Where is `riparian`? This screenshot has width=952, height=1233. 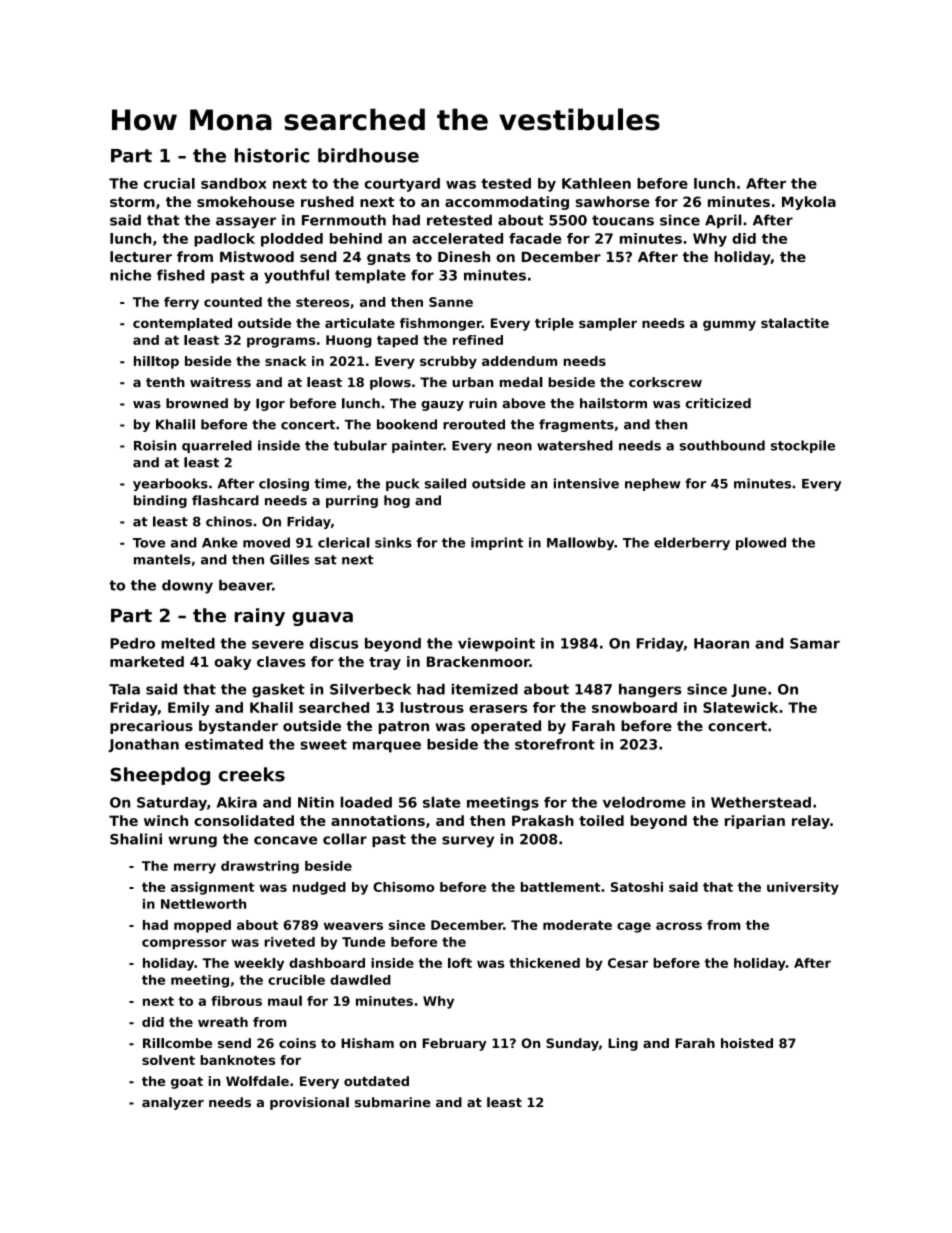 riparian is located at coordinates (755, 822).
